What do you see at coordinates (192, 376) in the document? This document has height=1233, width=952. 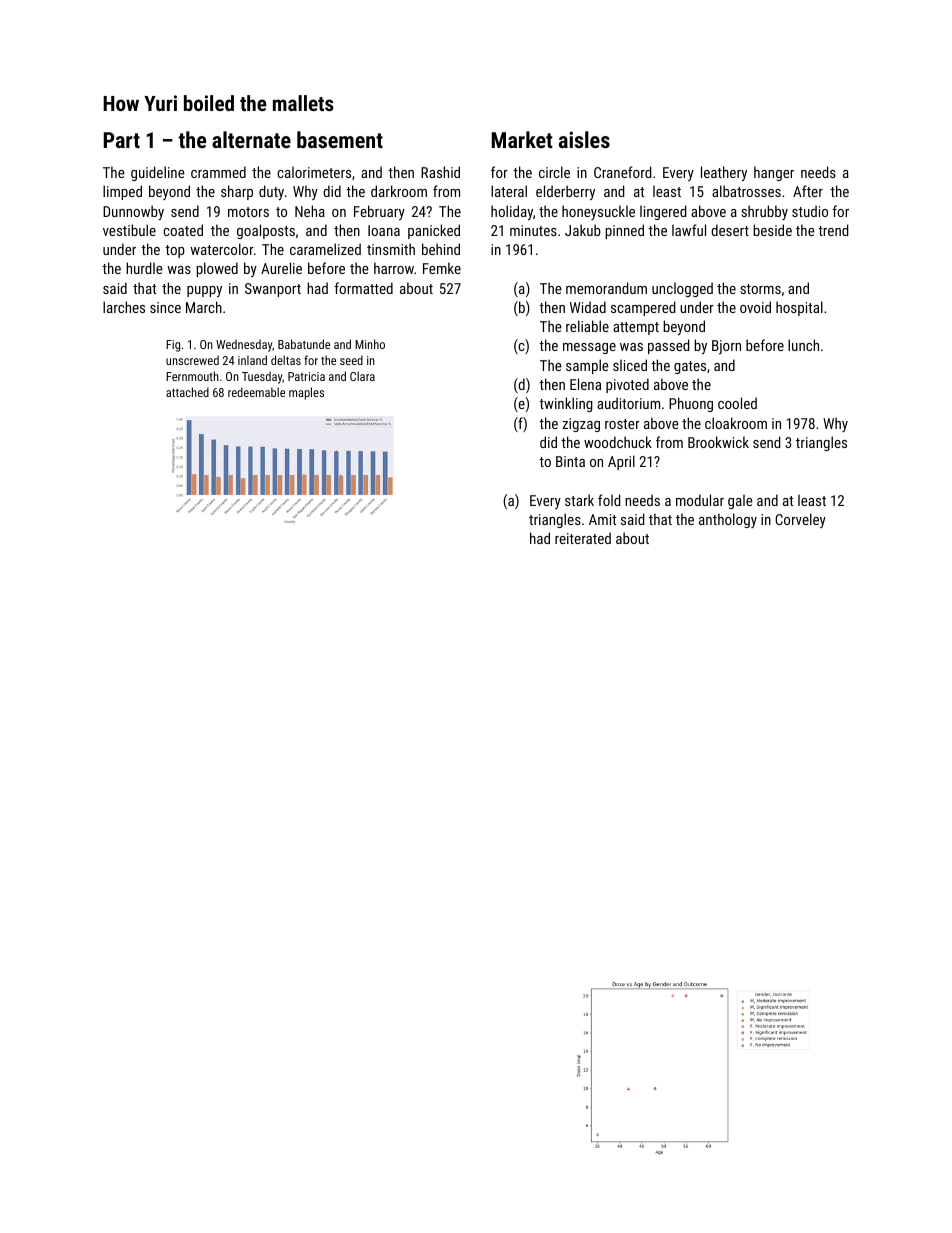 I see `Fernmouth` at bounding box center [192, 376].
